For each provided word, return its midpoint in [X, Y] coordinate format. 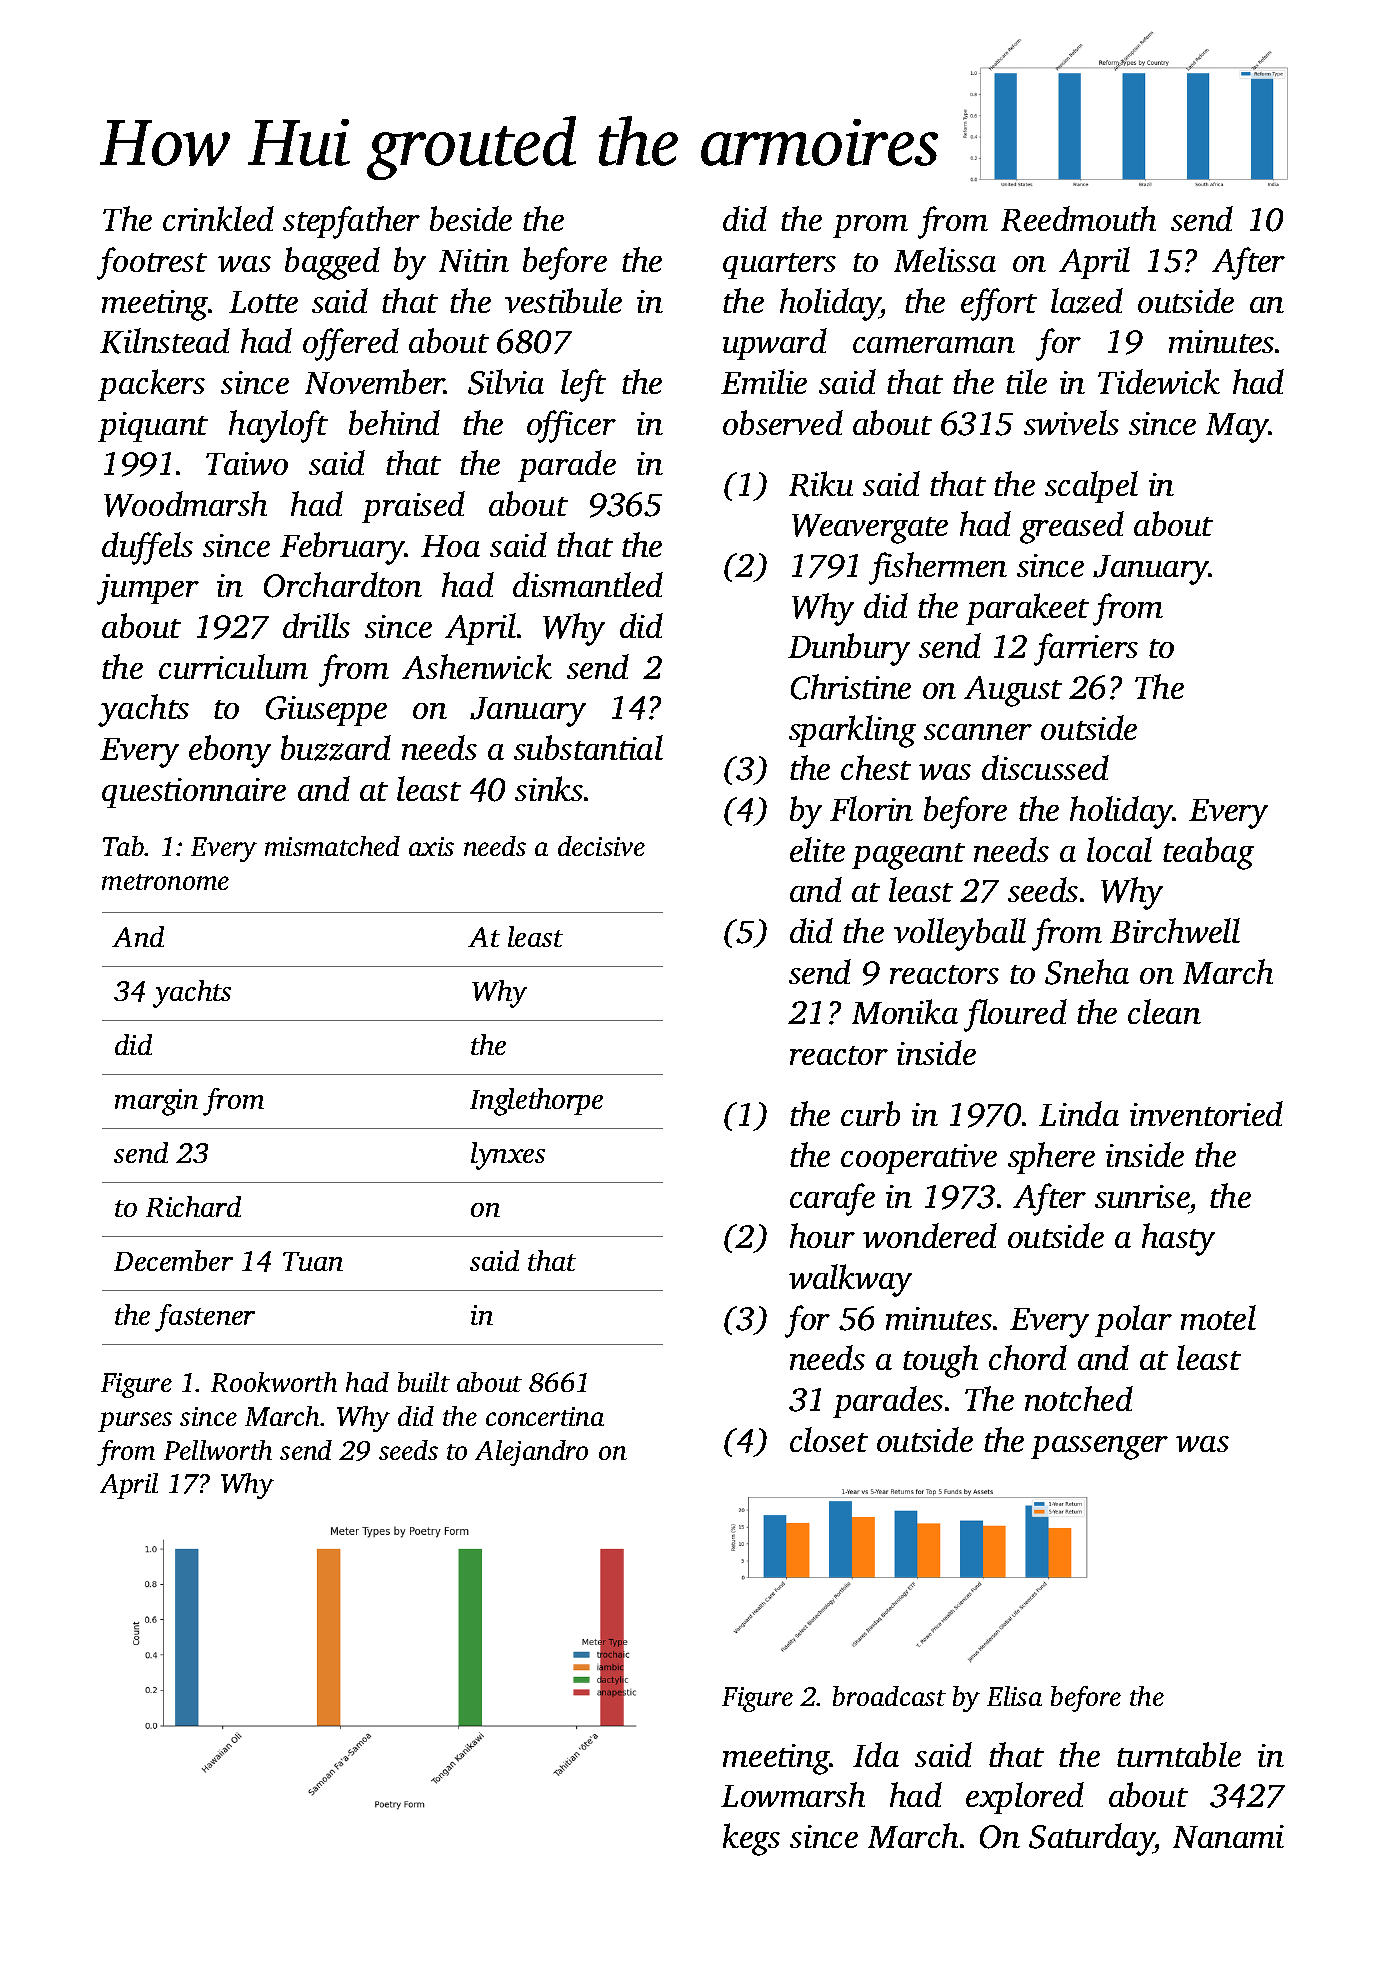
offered [351, 344]
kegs [751, 1839]
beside [471, 218]
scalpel [1091, 487]
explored [1025, 1798]
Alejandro [531, 1453]
